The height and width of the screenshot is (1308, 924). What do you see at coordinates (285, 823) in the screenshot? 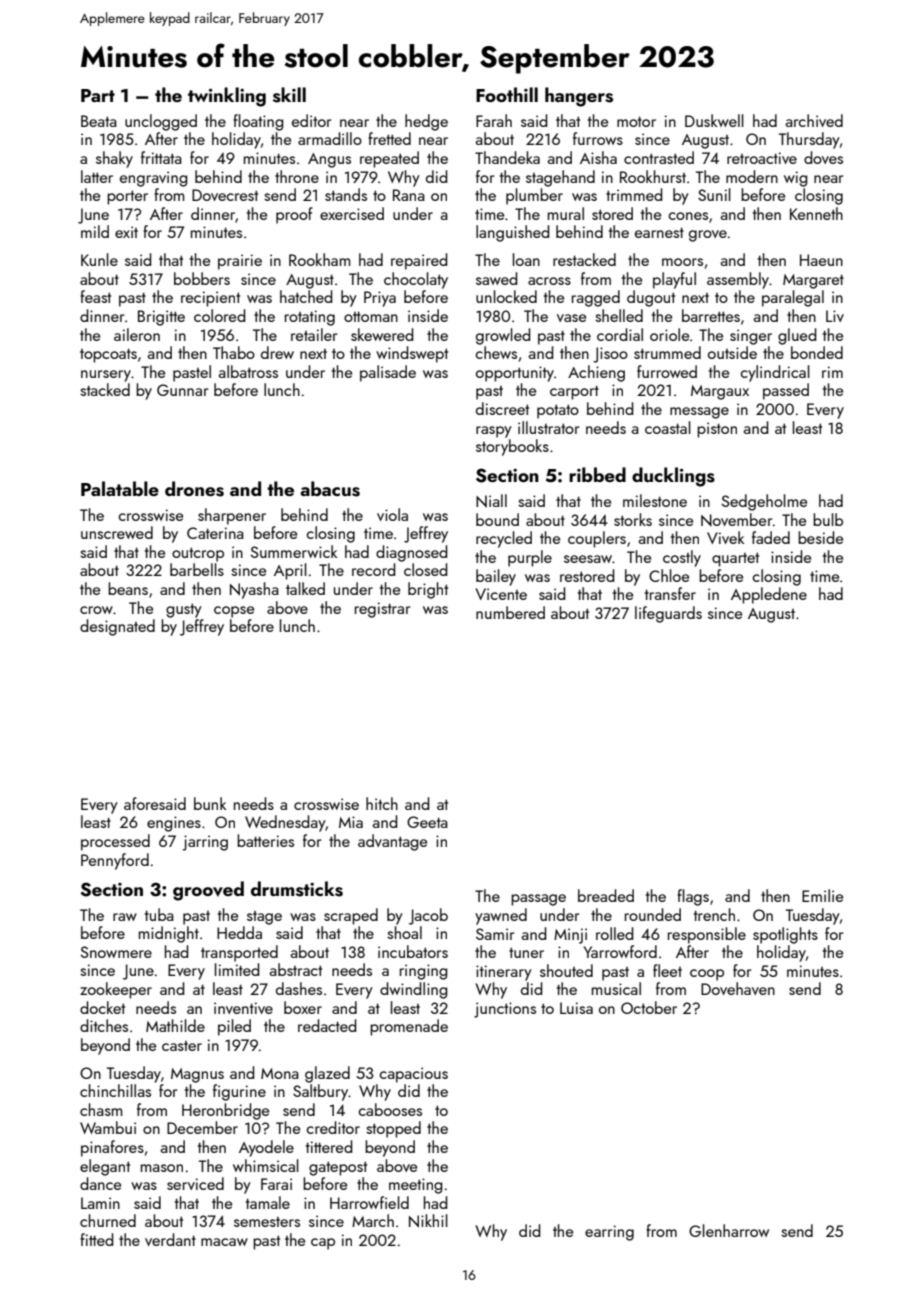
I see `Wednesday` at bounding box center [285, 823].
